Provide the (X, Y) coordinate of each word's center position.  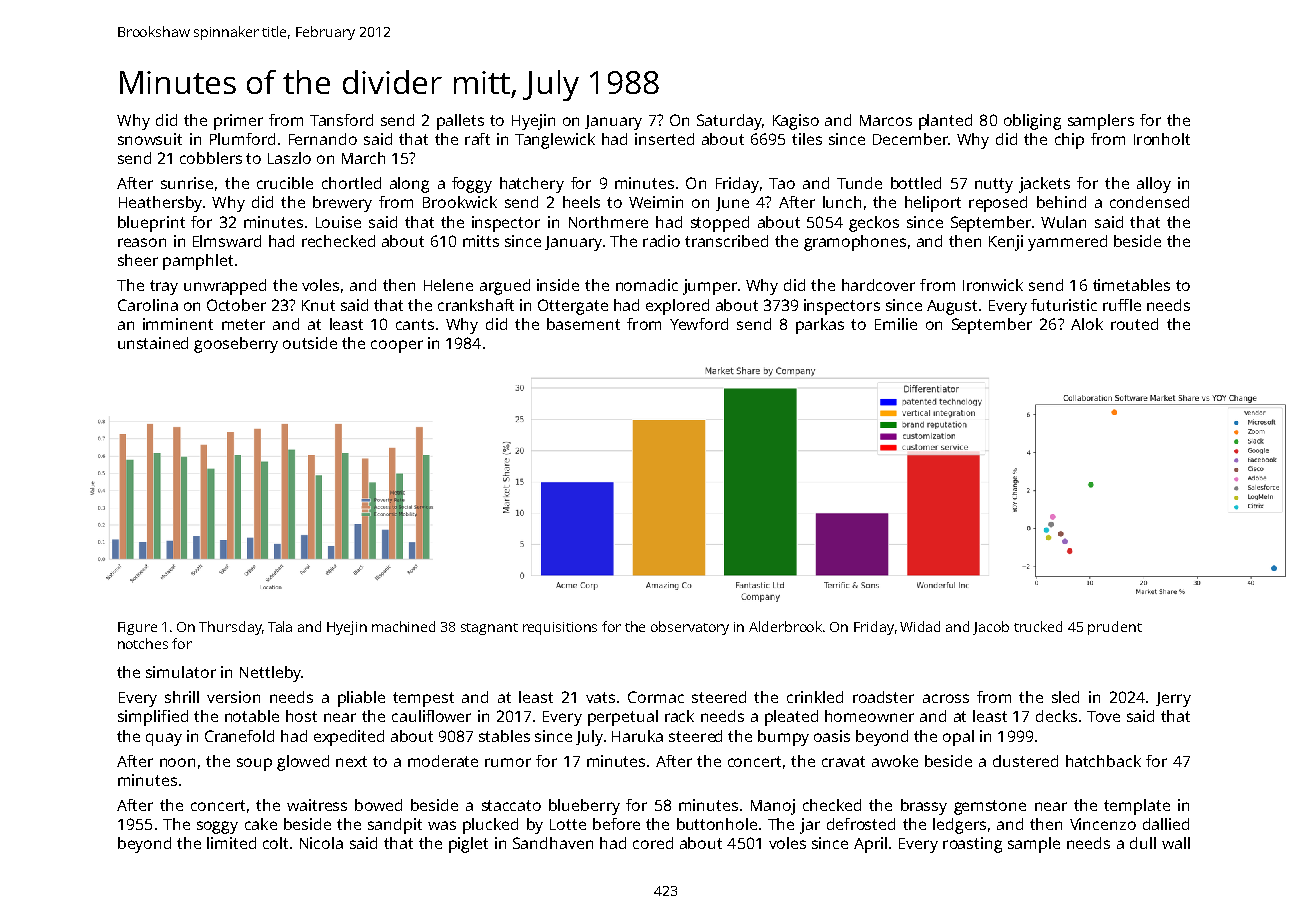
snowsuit (150, 139)
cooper (397, 346)
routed (1134, 324)
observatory (690, 628)
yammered (1067, 243)
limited (231, 843)
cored (653, 843)
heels (581, 202)
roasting (972, 845)
